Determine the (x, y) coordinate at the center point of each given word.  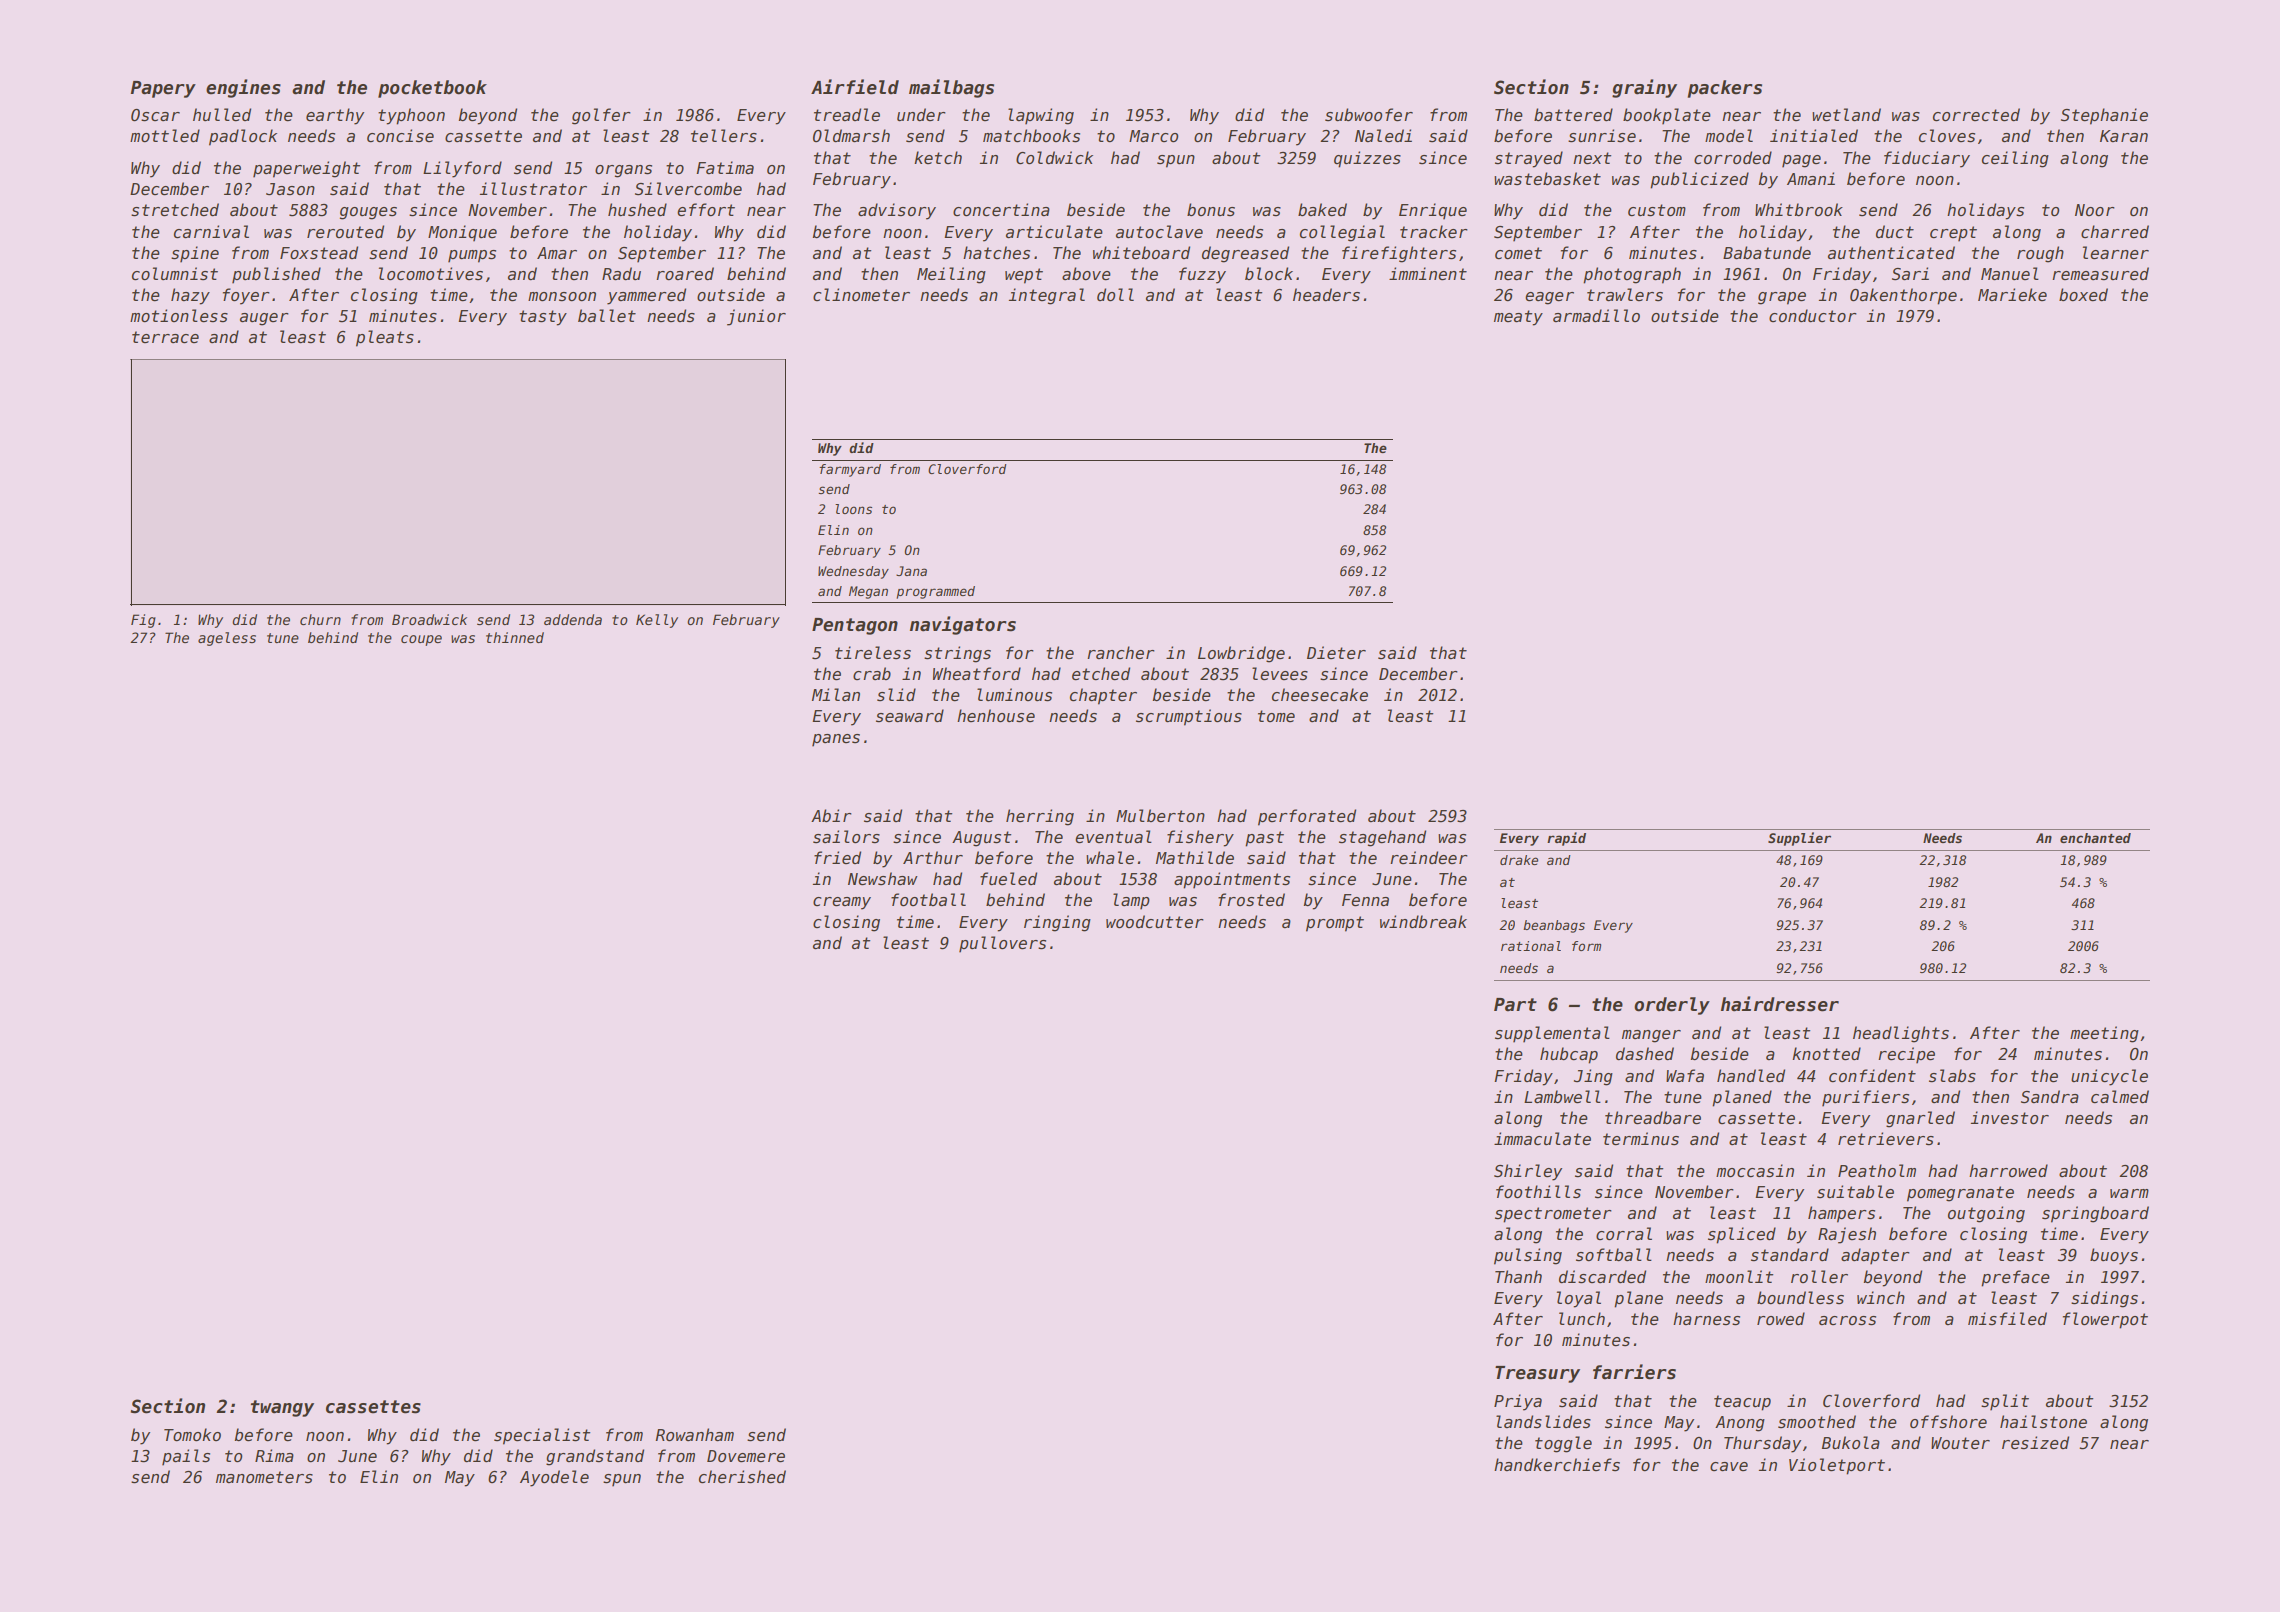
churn (320, 619)
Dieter (1336, 653)
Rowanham (694, 1434)
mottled (165, 135)
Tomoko (192, 1434)
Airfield (855, 87)
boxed (2083, 295)
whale (1110, 857)
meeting (2104, 1034)
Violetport (1837, 1466)
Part (1515, 1005)
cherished (742, 1477)
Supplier (1799, 839)
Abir (831, 815)
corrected (1976, 115)
